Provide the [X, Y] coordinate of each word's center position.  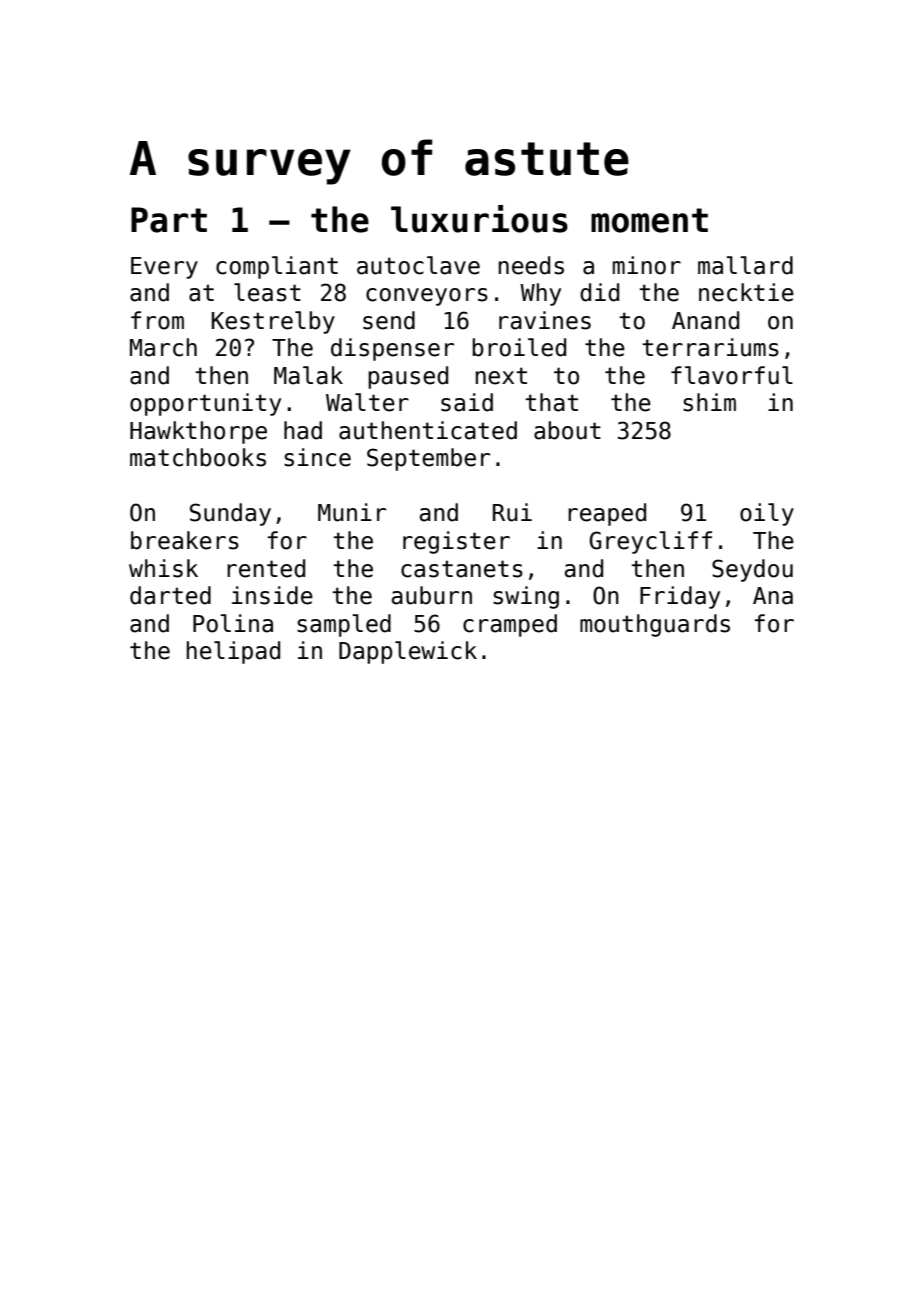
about [567, 430]
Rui [512, 512]
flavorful [732, 375]
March [163, 347]
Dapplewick [408, 652]
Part [169, 220]
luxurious [479, 219]
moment [649, 220]
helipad [233, 652]
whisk [163, 568]
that [551, 402]
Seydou [752, 570]
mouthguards [655, 625]
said [467, 402]
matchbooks [198, 457]
